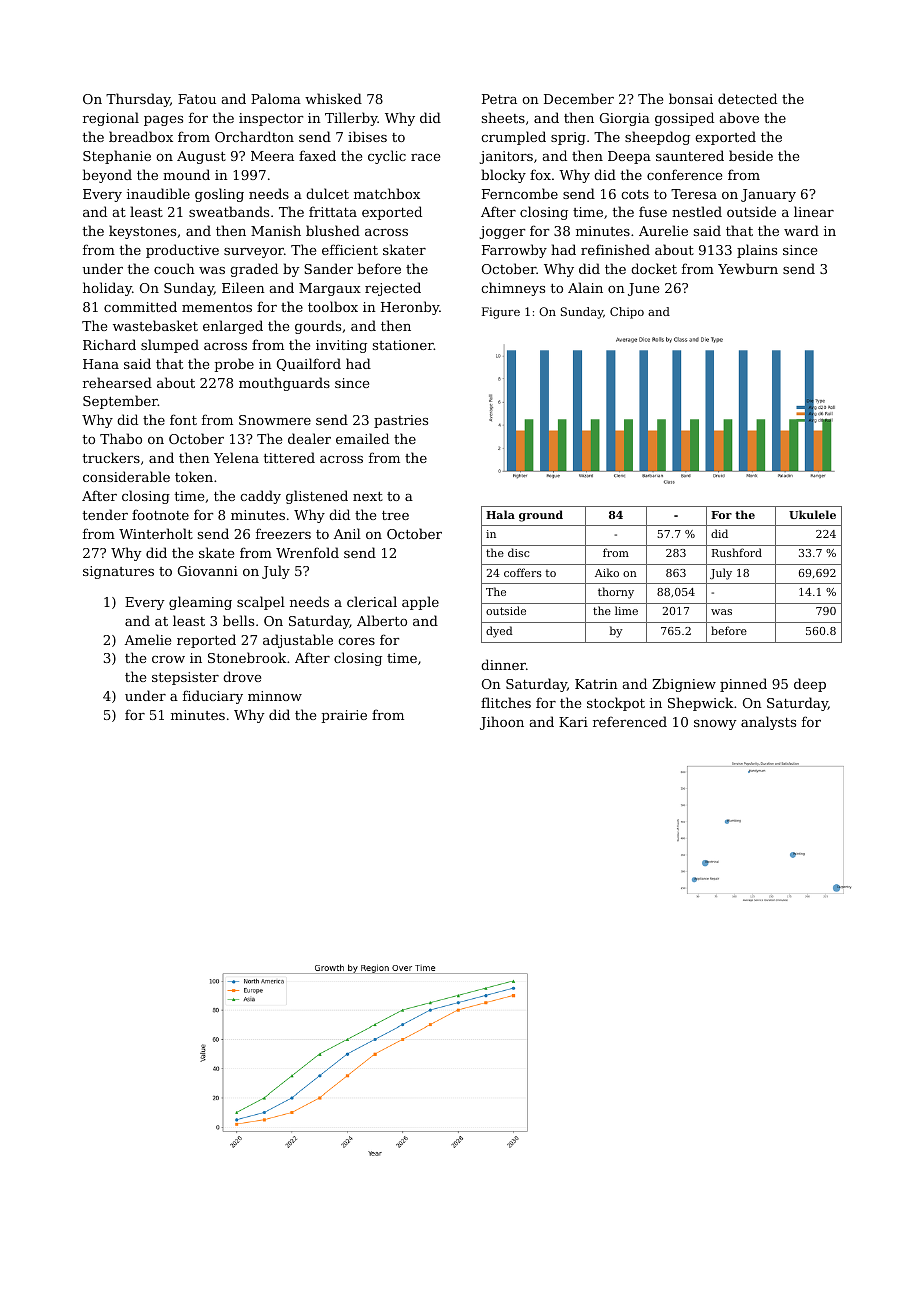 The image size is (924, 1308). I want to click on gleaming, so click(200, 603).
